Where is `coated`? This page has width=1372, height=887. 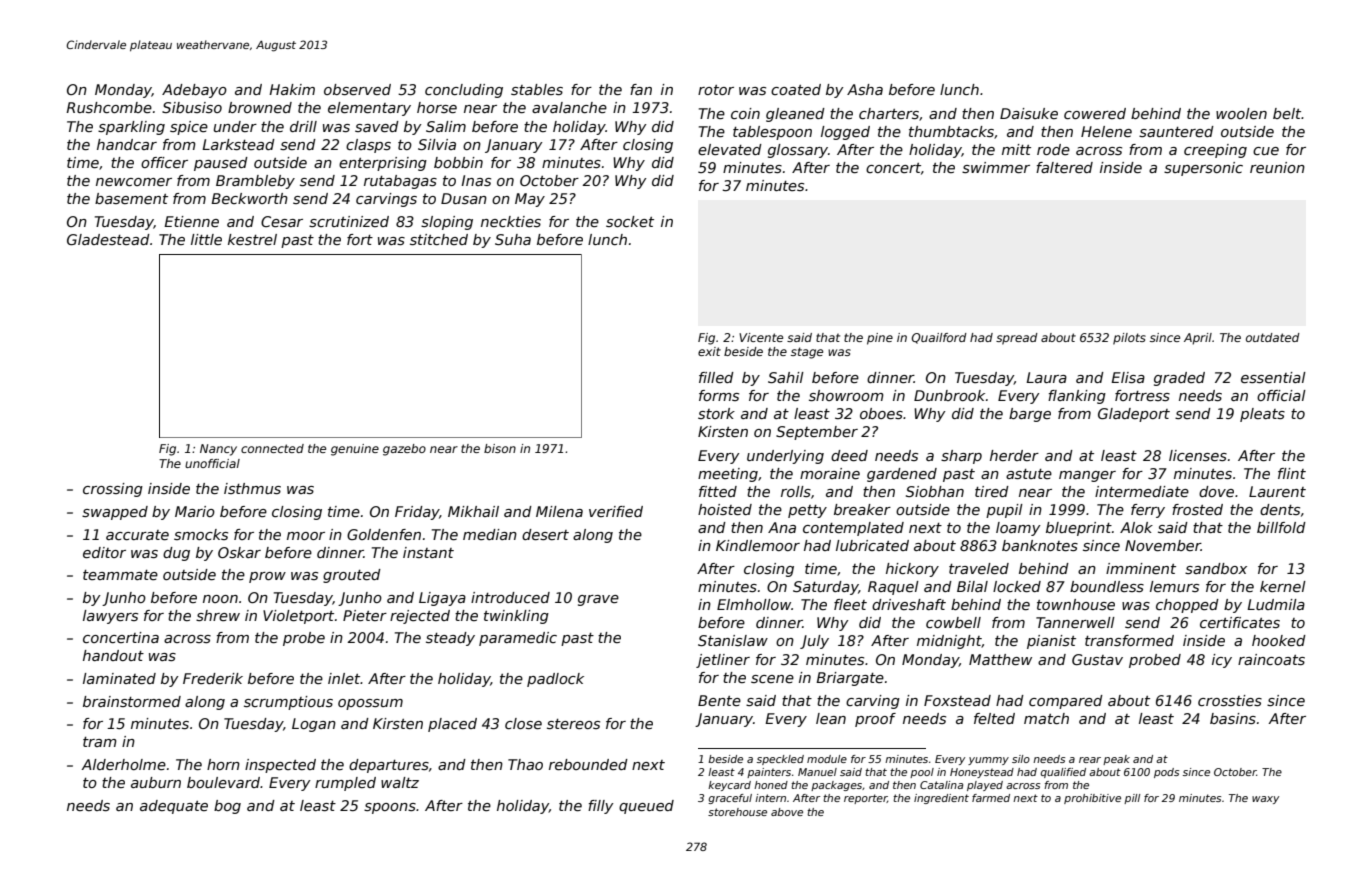
coated is located at coordinates (796, 89).
